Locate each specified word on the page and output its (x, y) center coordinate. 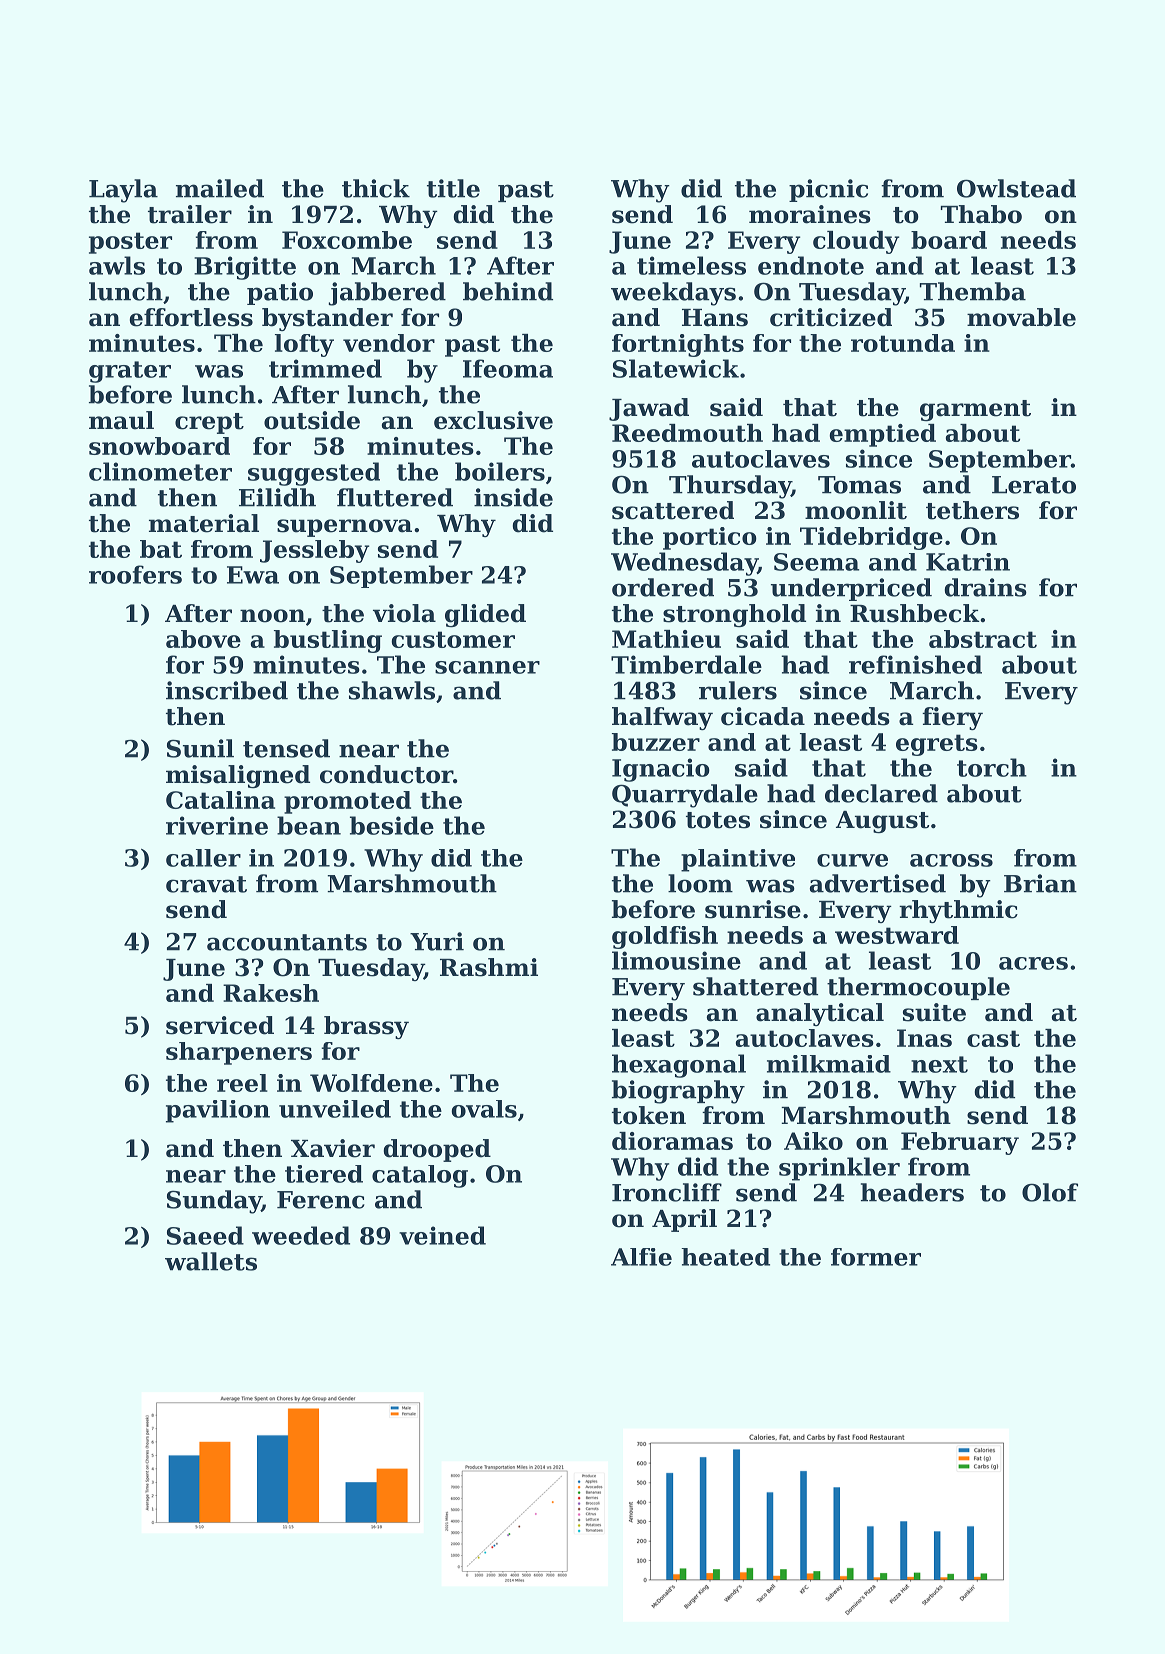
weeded (301, 1235)
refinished (915, 664)
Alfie (641, 1257)
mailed (220, 188)
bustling (328, 641)
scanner (487, 667)
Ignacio (661, 770)
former (876, 1257)
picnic (828, 190)
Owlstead (1016, 188)
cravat (206, 884)
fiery (952, 718)
